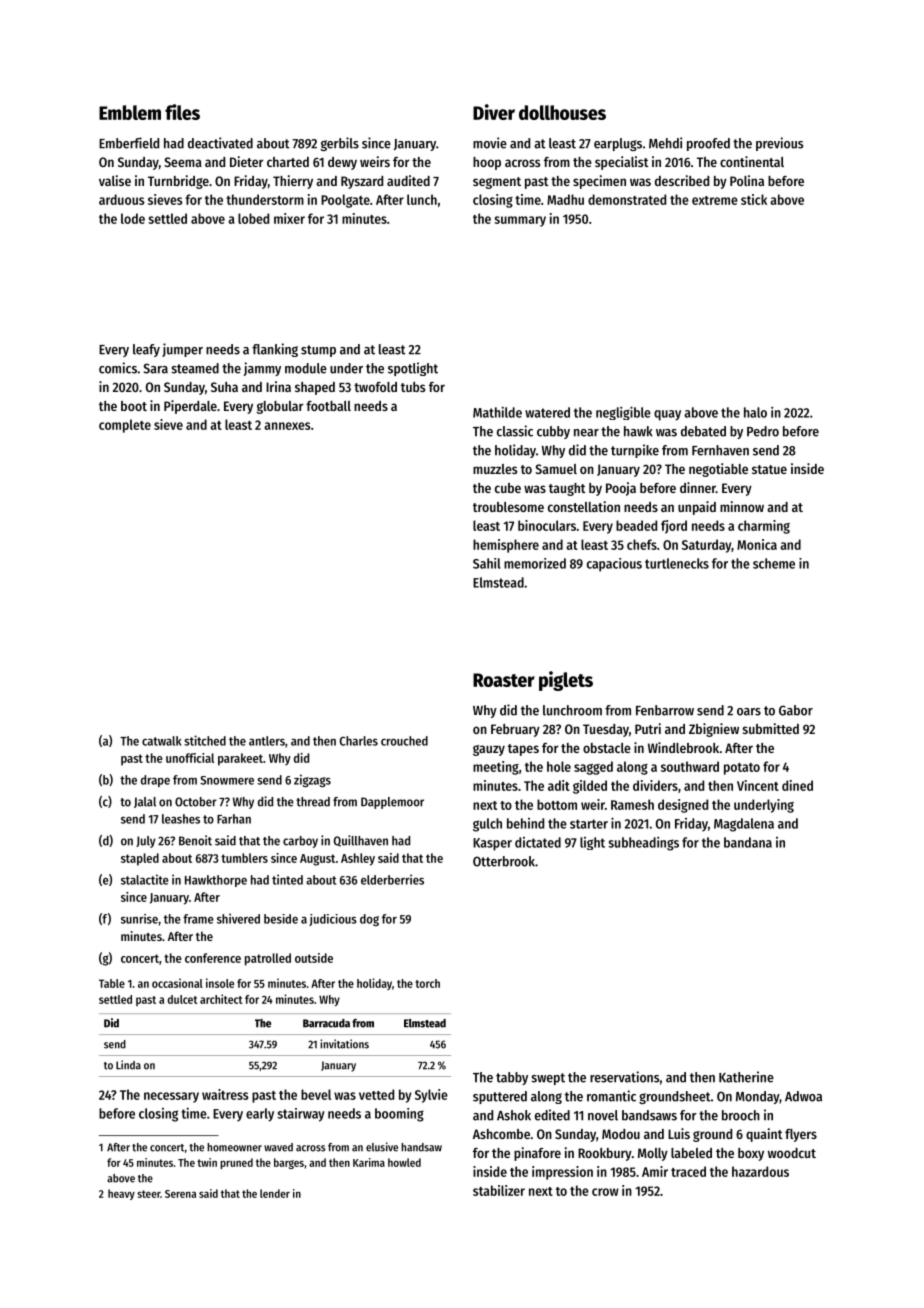 The width and height of the screenshot is (924, 1308). What do you see at coordinates (494, 112) in the screenshot?
I see `Diver` at bounding box center [494, 112].
